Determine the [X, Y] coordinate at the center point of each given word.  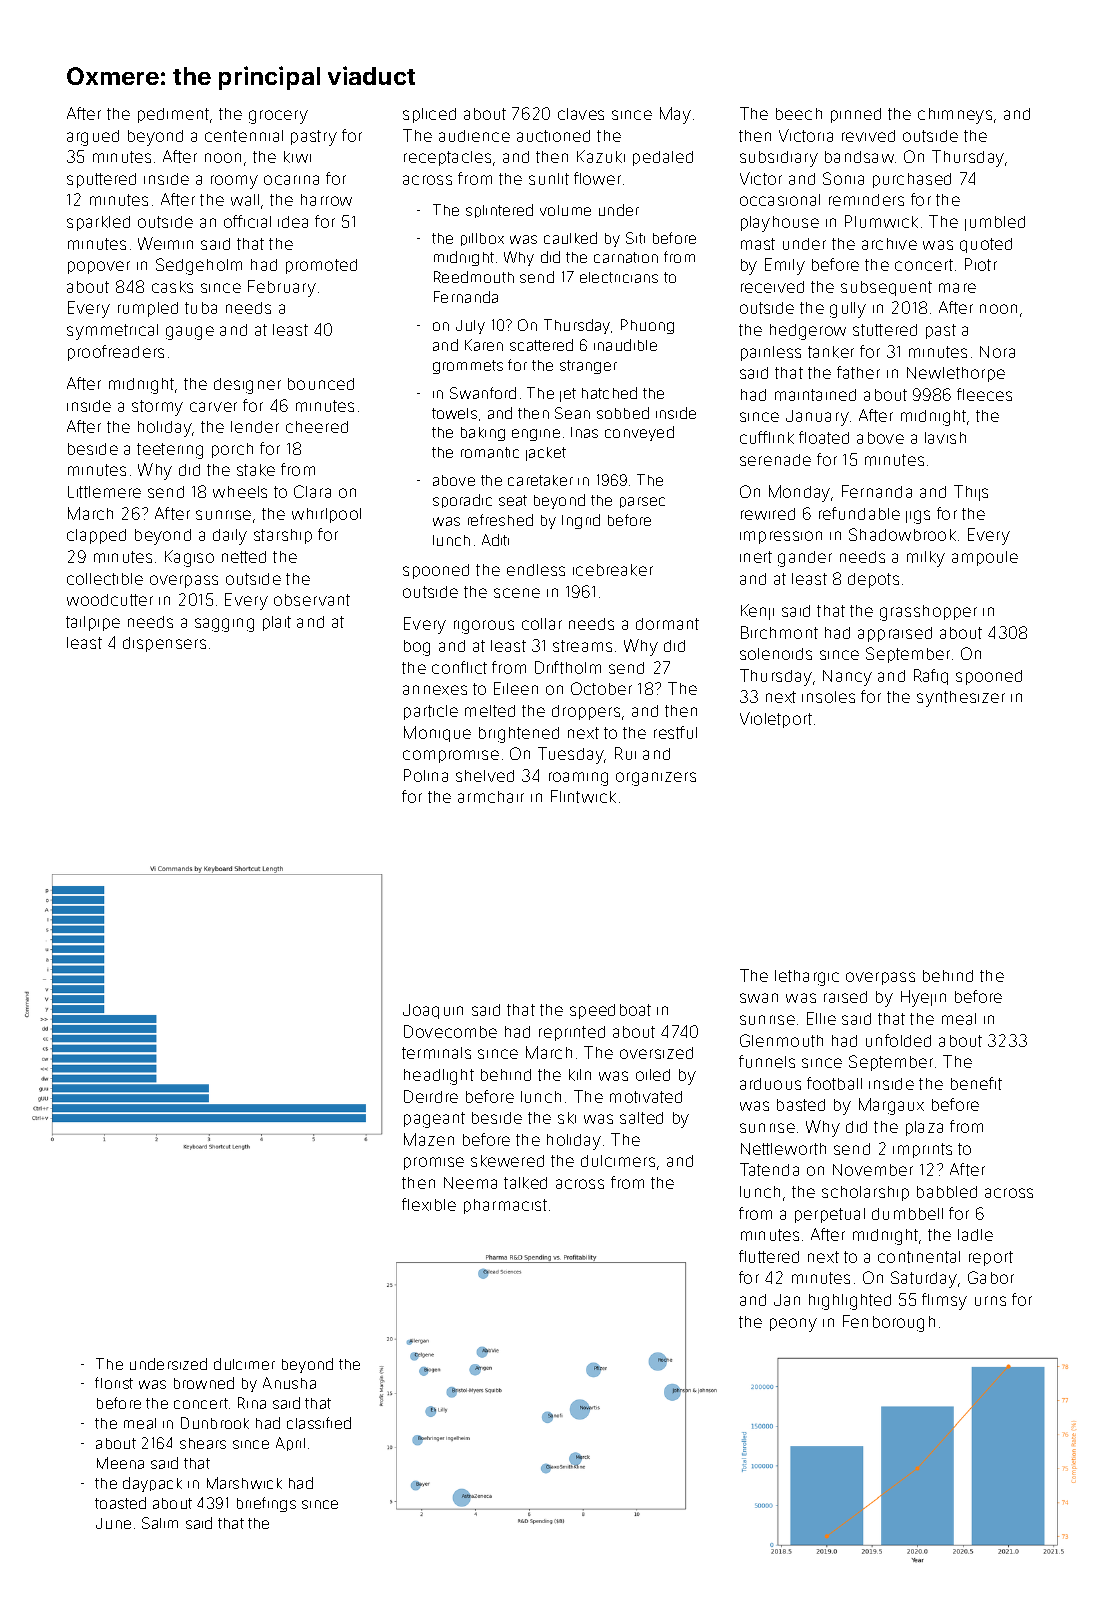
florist [114, 1383]
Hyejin [923, 998]
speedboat [610, 1011]
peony [793, 1325]
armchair [491, 797]
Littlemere [104, 492]
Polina [426, 775]
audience [474, 136]
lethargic [807, 978]
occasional [780, 200]
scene [517, 593]
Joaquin [433, 1011]
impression [781, 537]
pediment [174, 115]
